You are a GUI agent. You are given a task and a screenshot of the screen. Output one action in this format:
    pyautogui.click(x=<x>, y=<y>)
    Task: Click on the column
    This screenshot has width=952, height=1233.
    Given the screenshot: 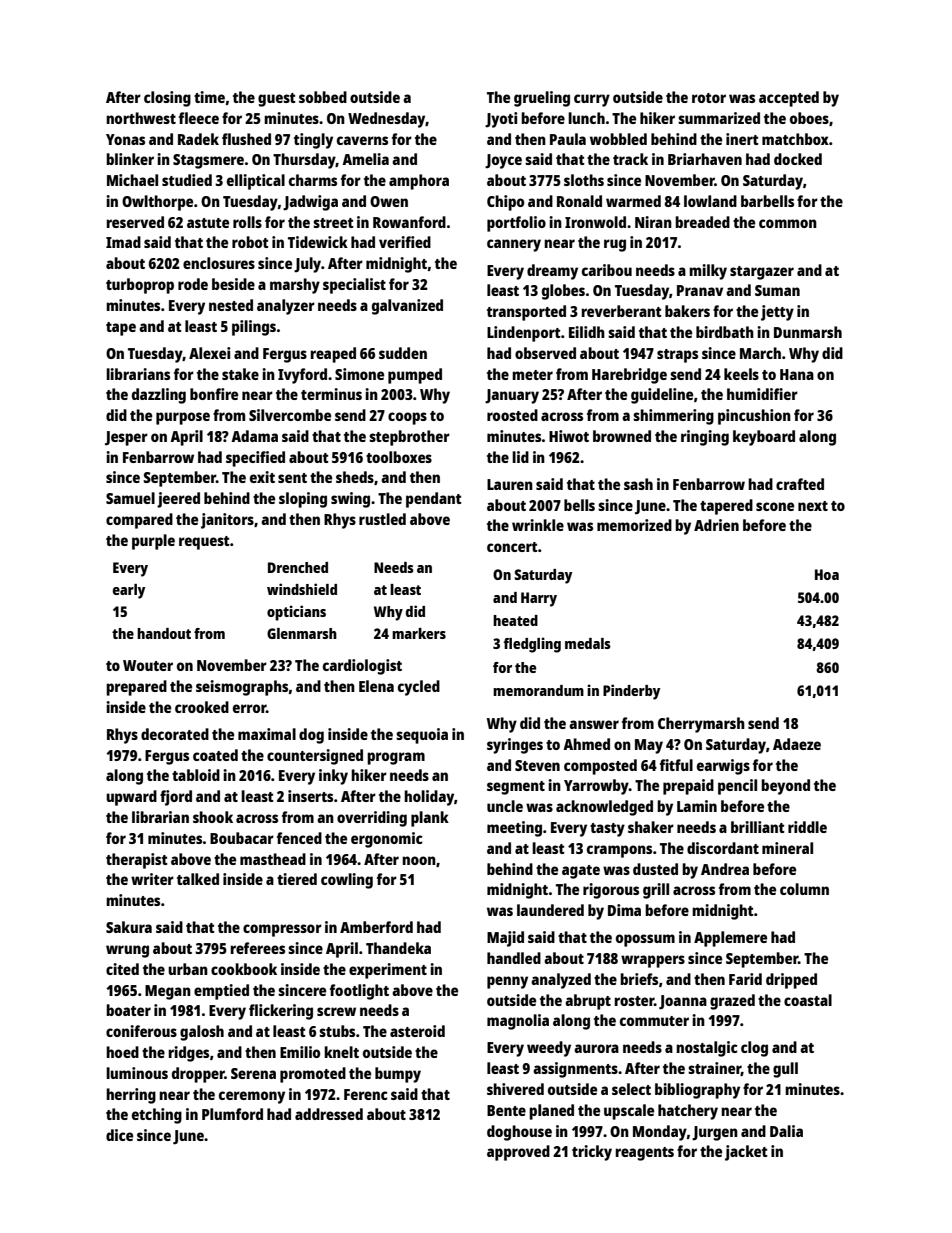 What is the action you would take?
    pyautogui.click(x=804, y=889)
